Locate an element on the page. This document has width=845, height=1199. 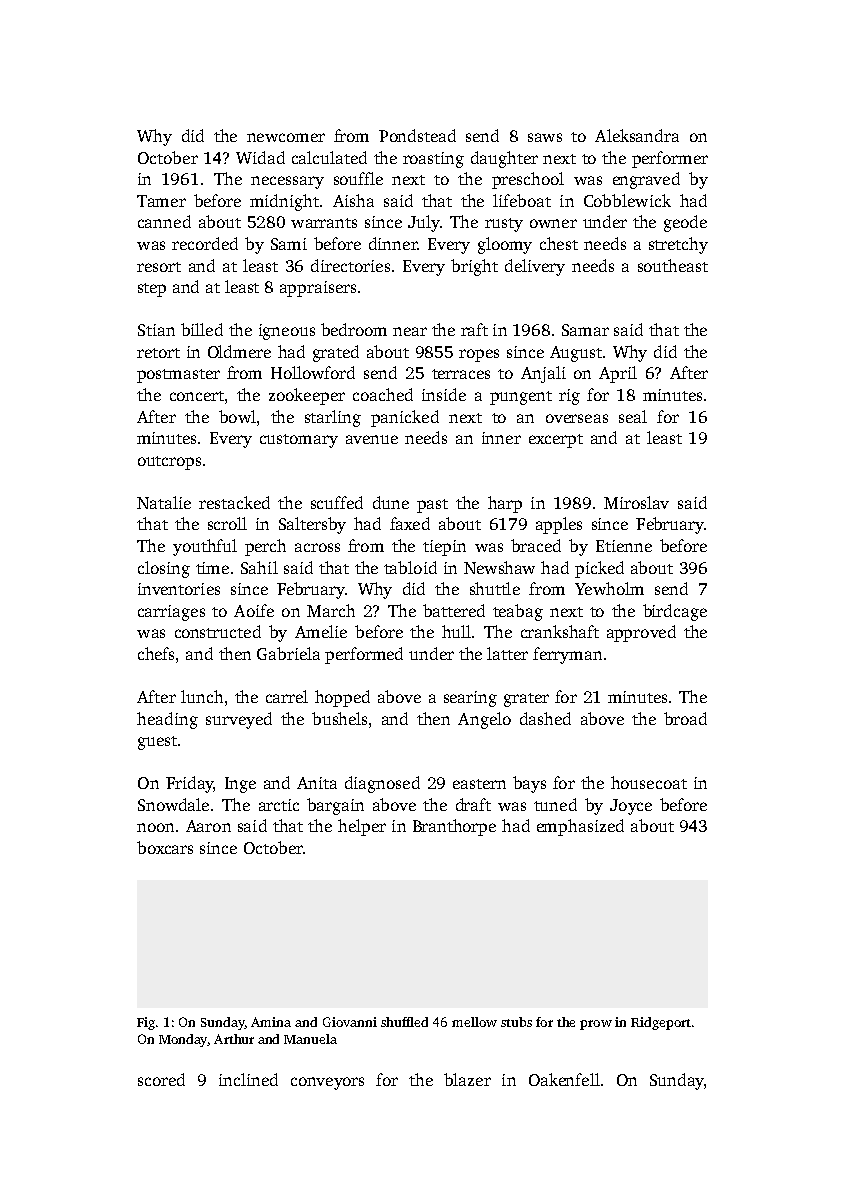
conveyors is located at coordinates (327, 1083).
